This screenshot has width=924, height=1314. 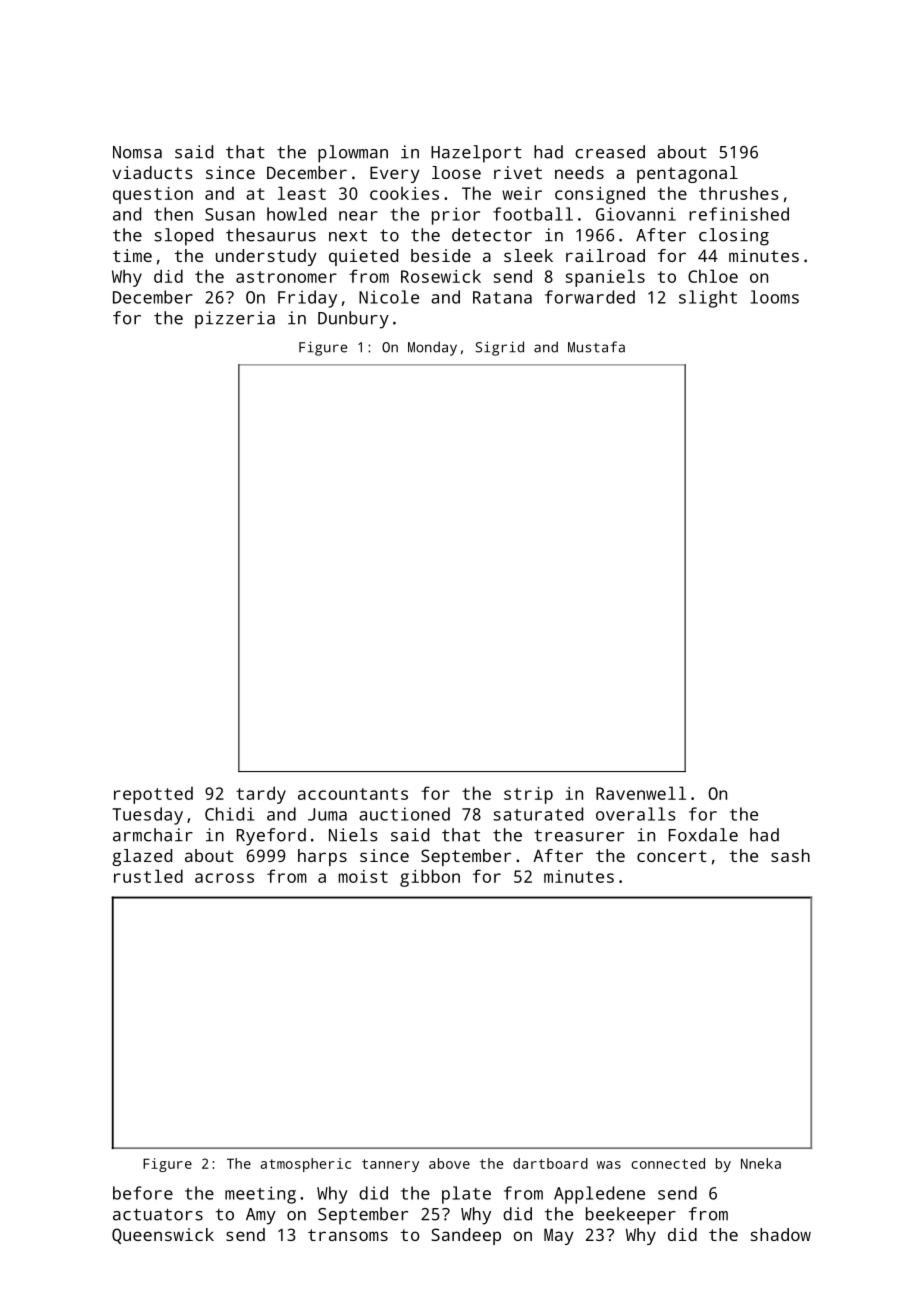 I want to click on thrushes, so click(x=739, y=193).
